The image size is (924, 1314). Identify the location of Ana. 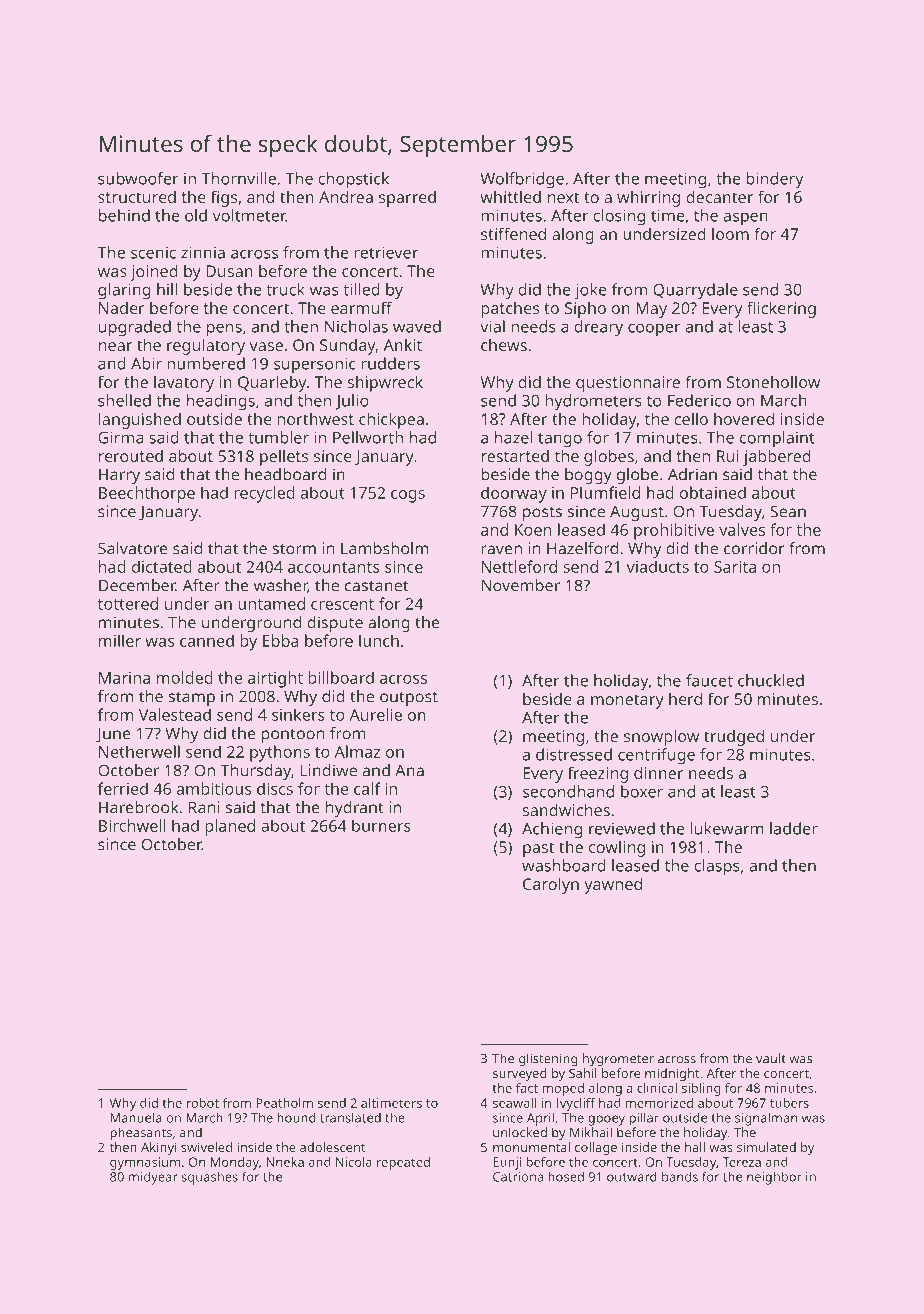
(409, 770).
